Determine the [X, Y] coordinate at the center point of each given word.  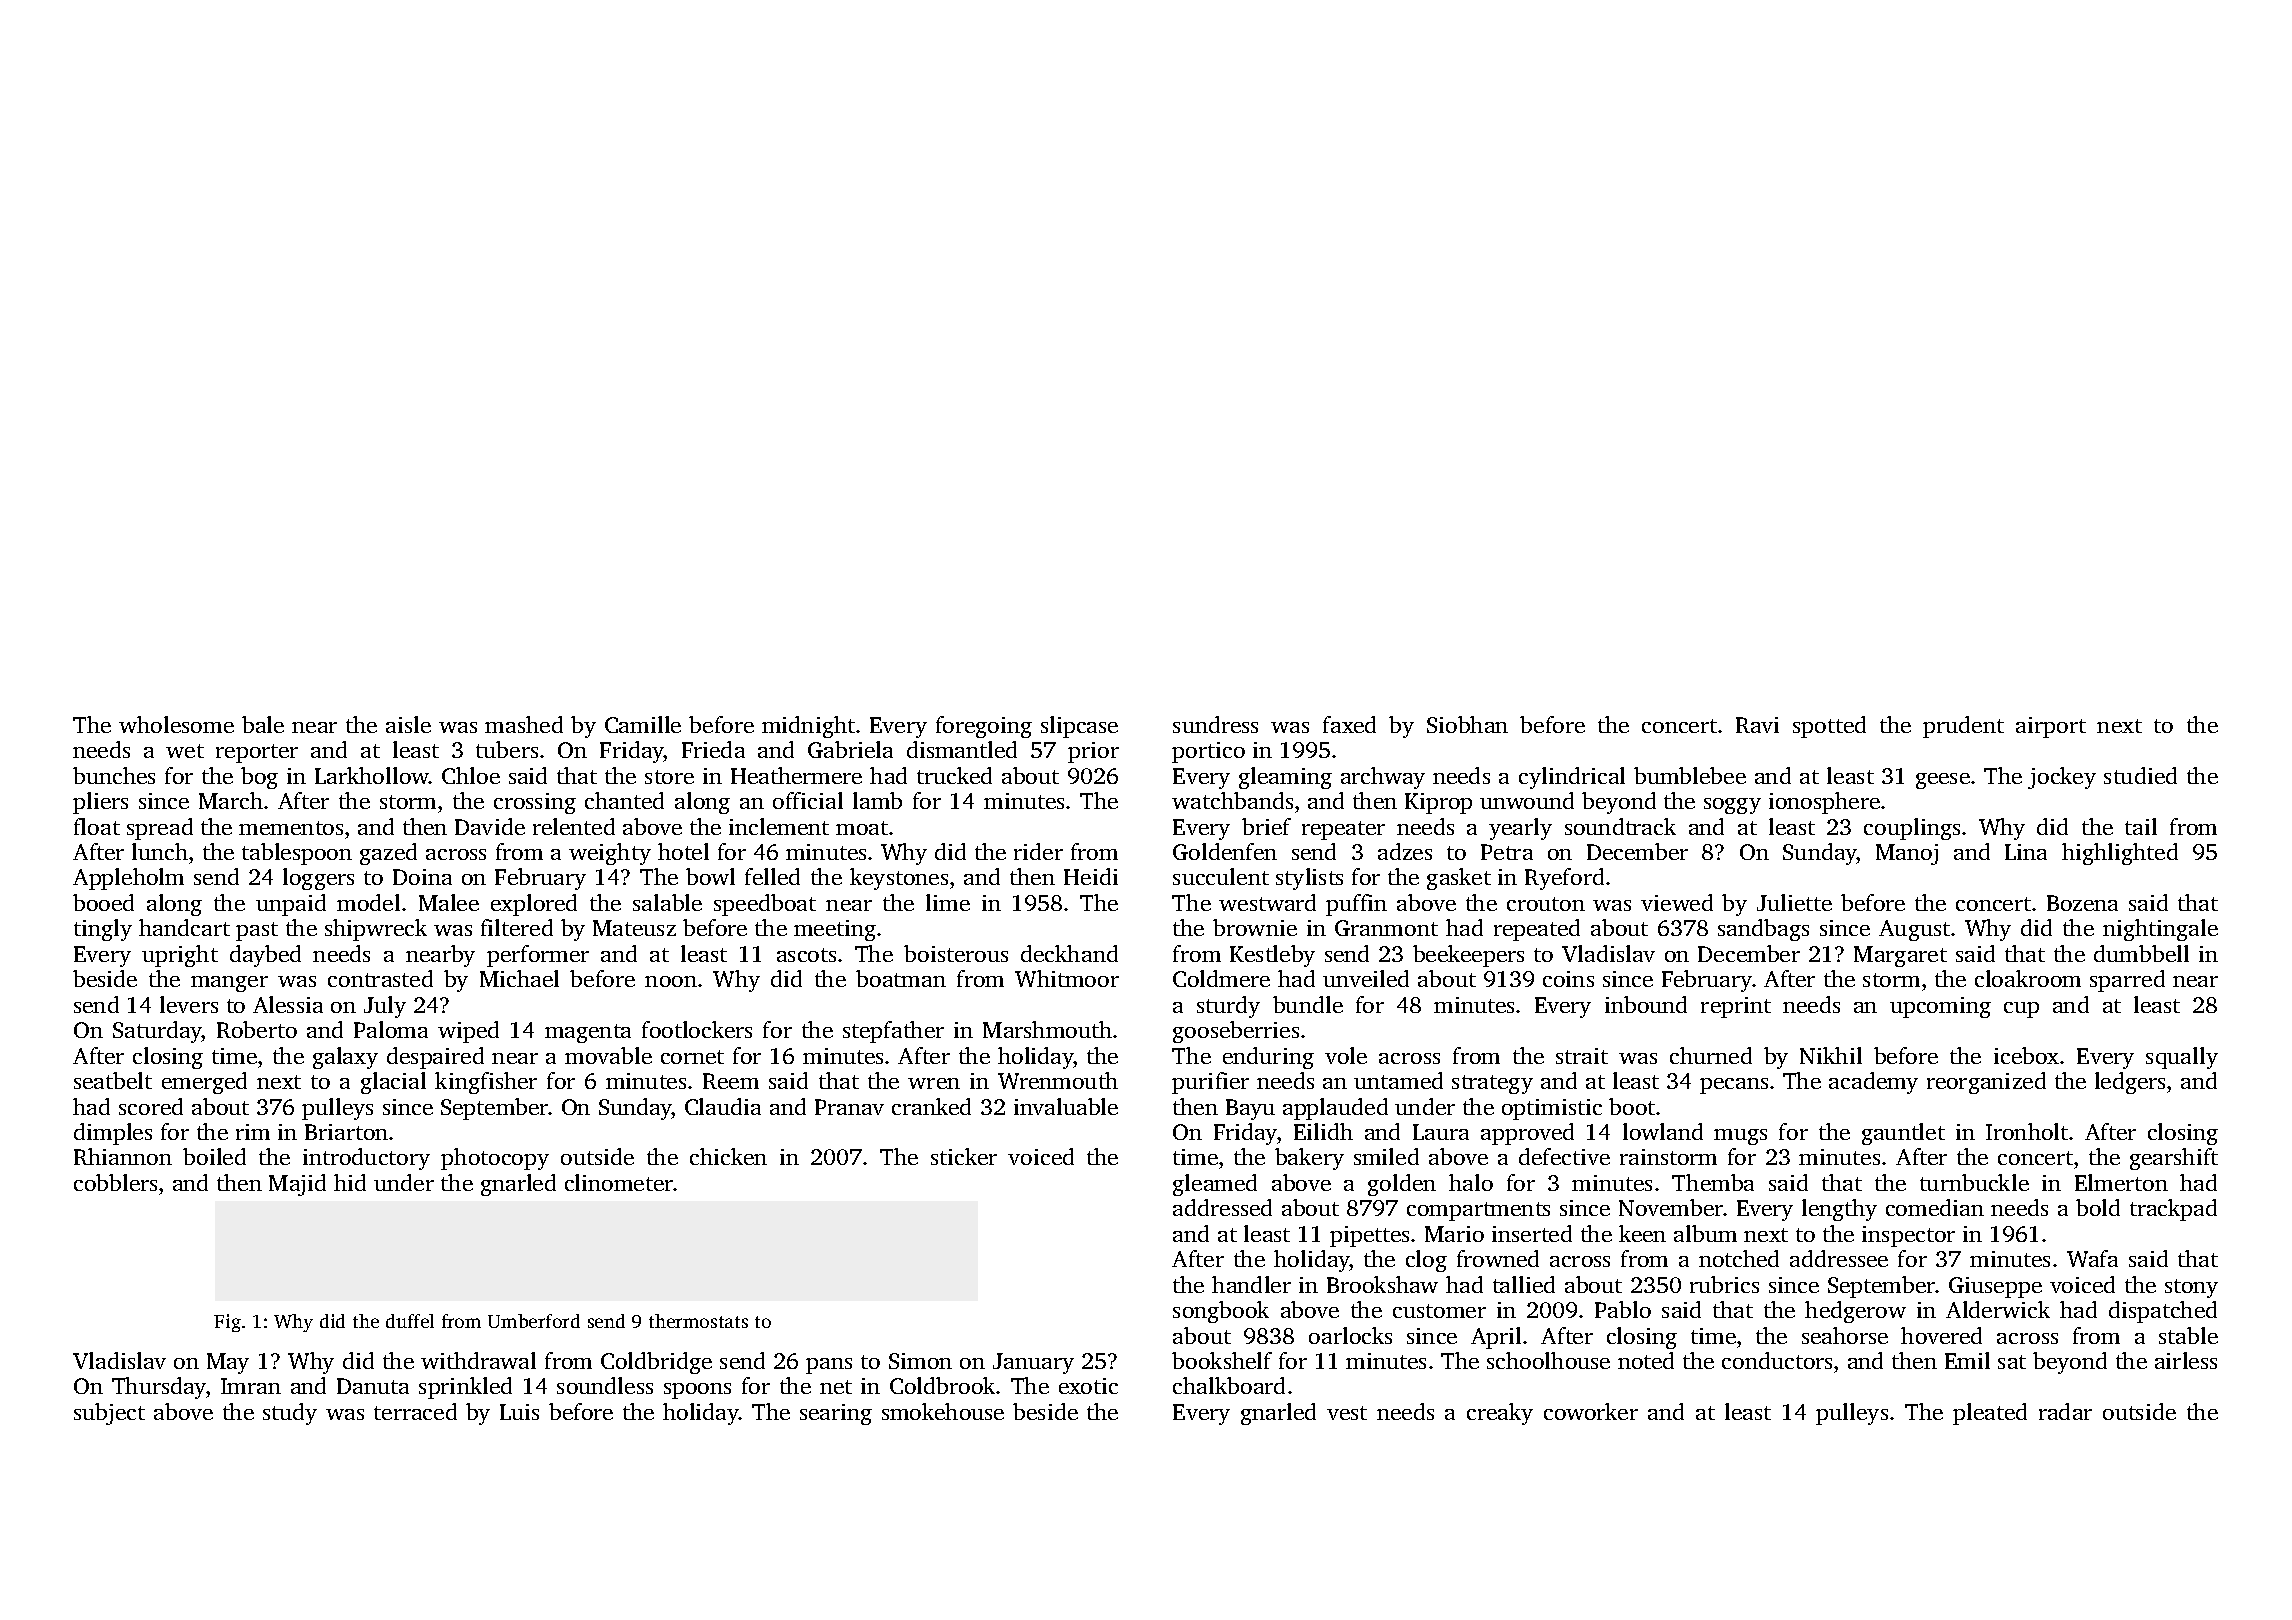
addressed [1222, 1207]
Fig [227, 1323]
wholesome [176, 724]
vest [1347, 1413]
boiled [214, 1156]
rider [1038, 851]
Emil [1967, 1360]
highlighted [2120, 854]
